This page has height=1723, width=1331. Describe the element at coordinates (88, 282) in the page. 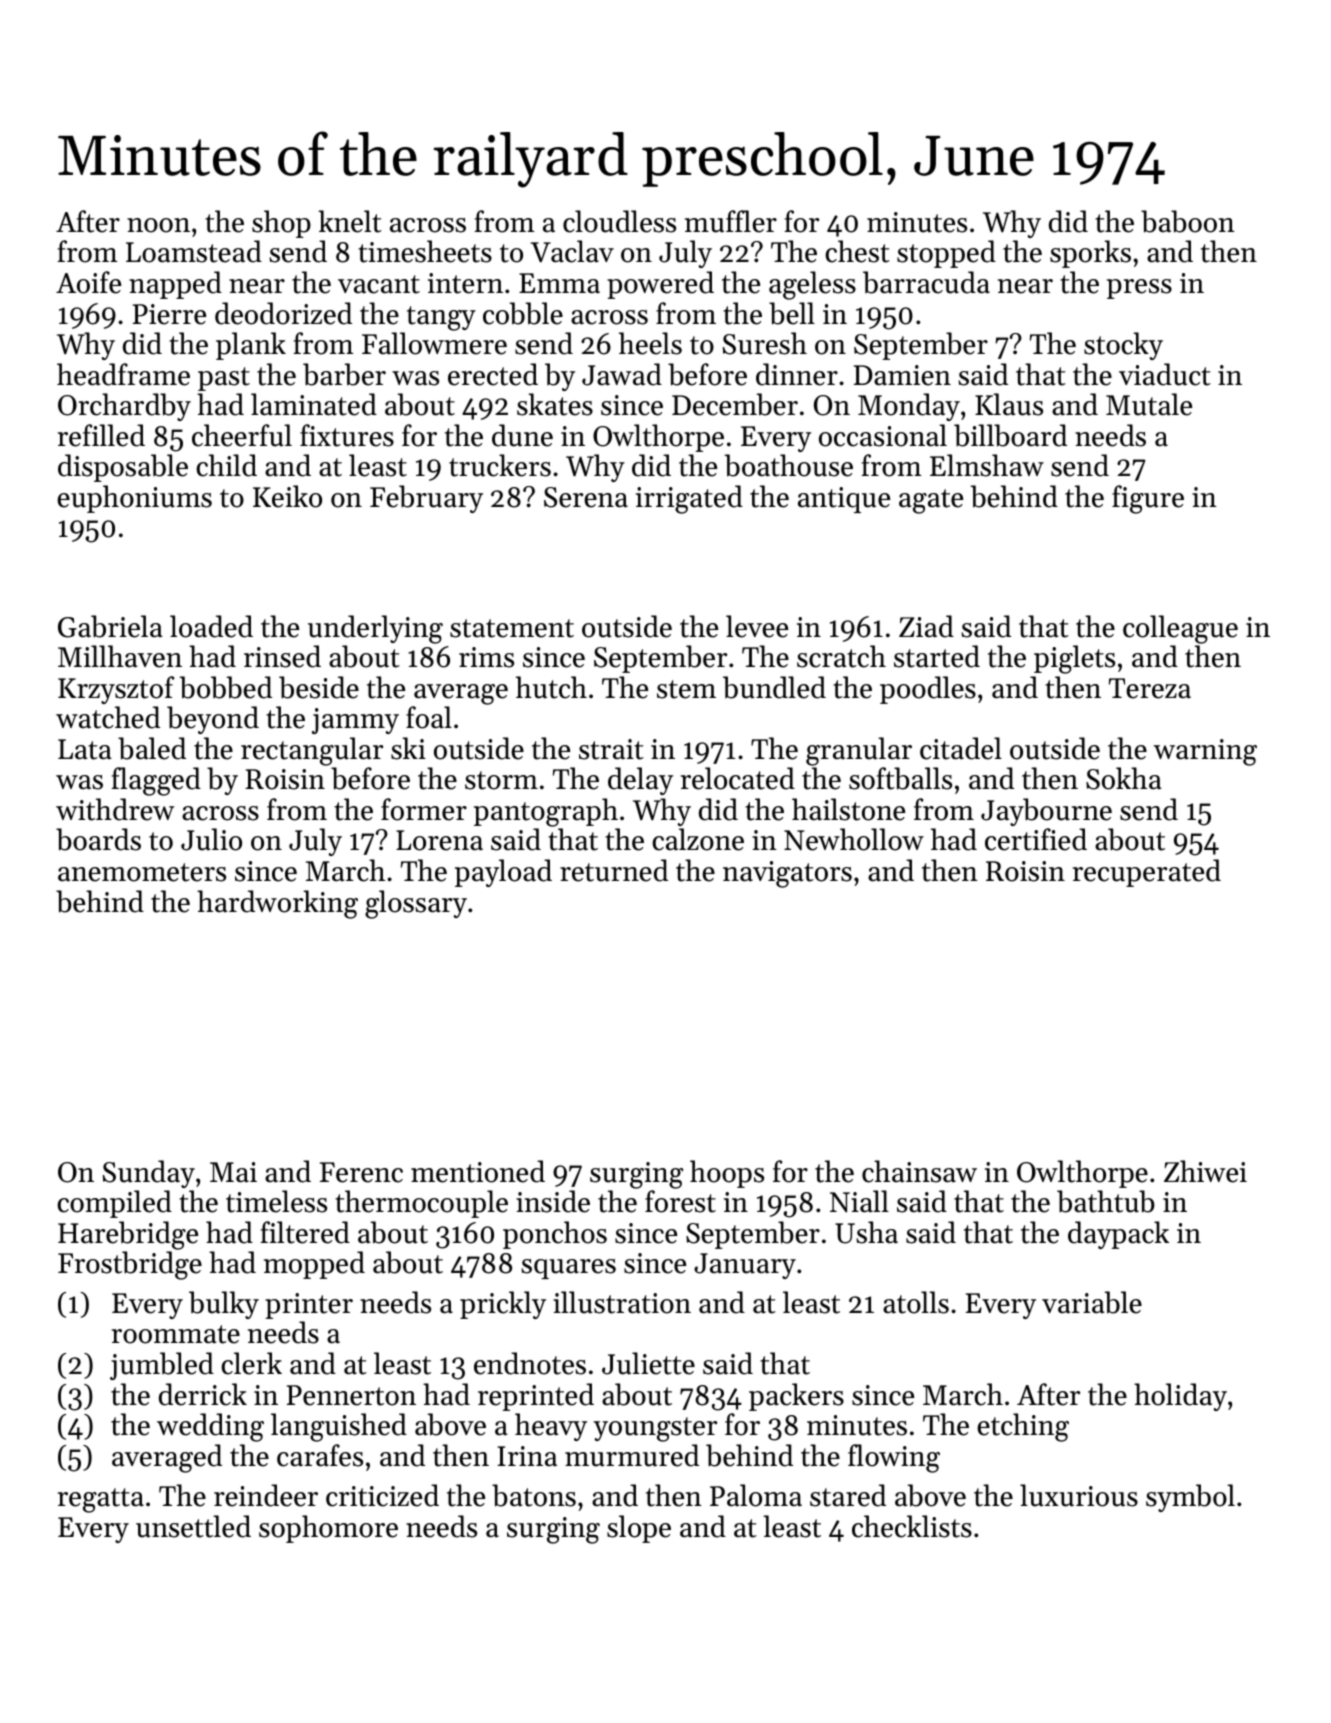

I see `Aoife` at that location.
